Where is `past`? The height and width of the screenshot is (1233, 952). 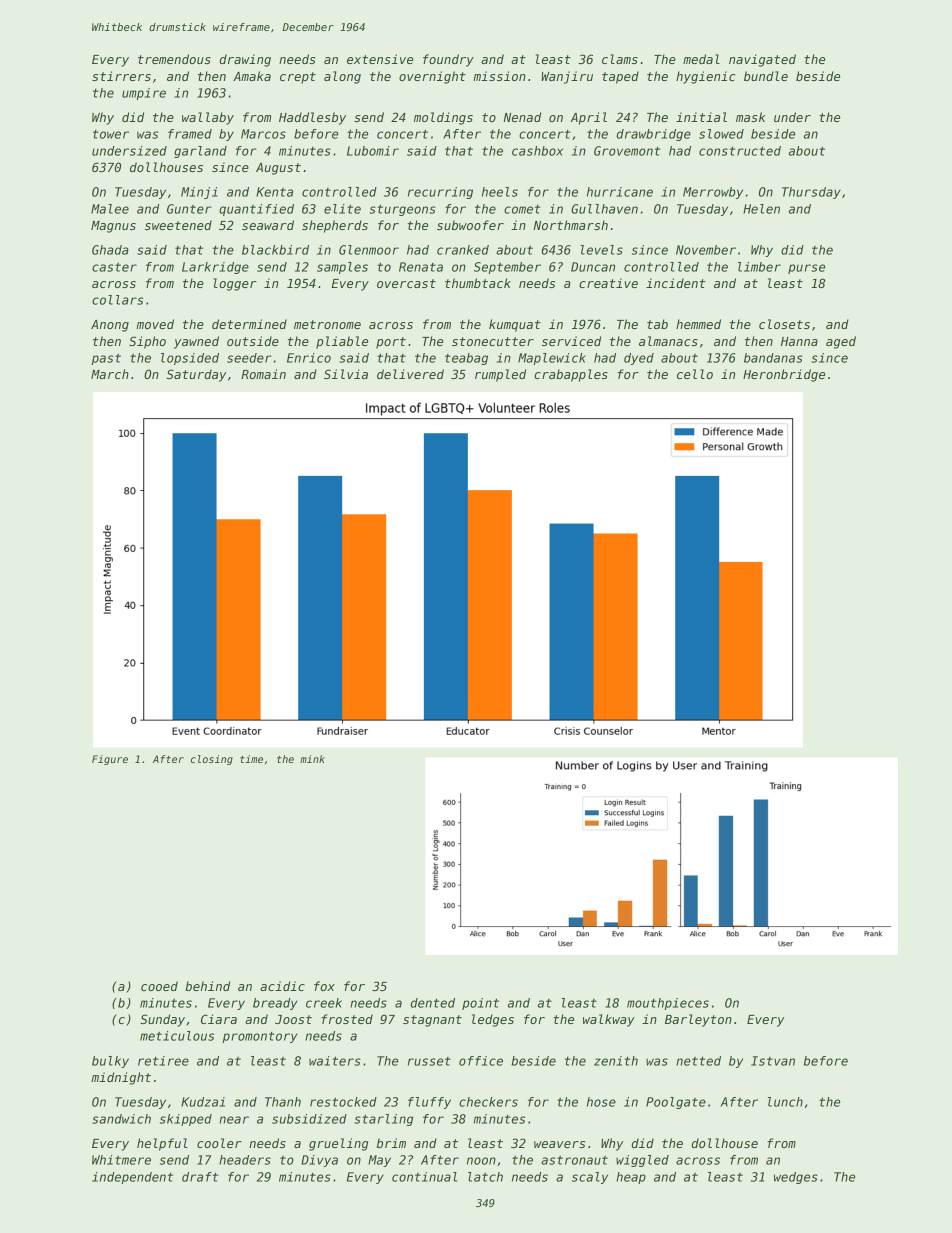
past is located at coordinates (106, 359).
